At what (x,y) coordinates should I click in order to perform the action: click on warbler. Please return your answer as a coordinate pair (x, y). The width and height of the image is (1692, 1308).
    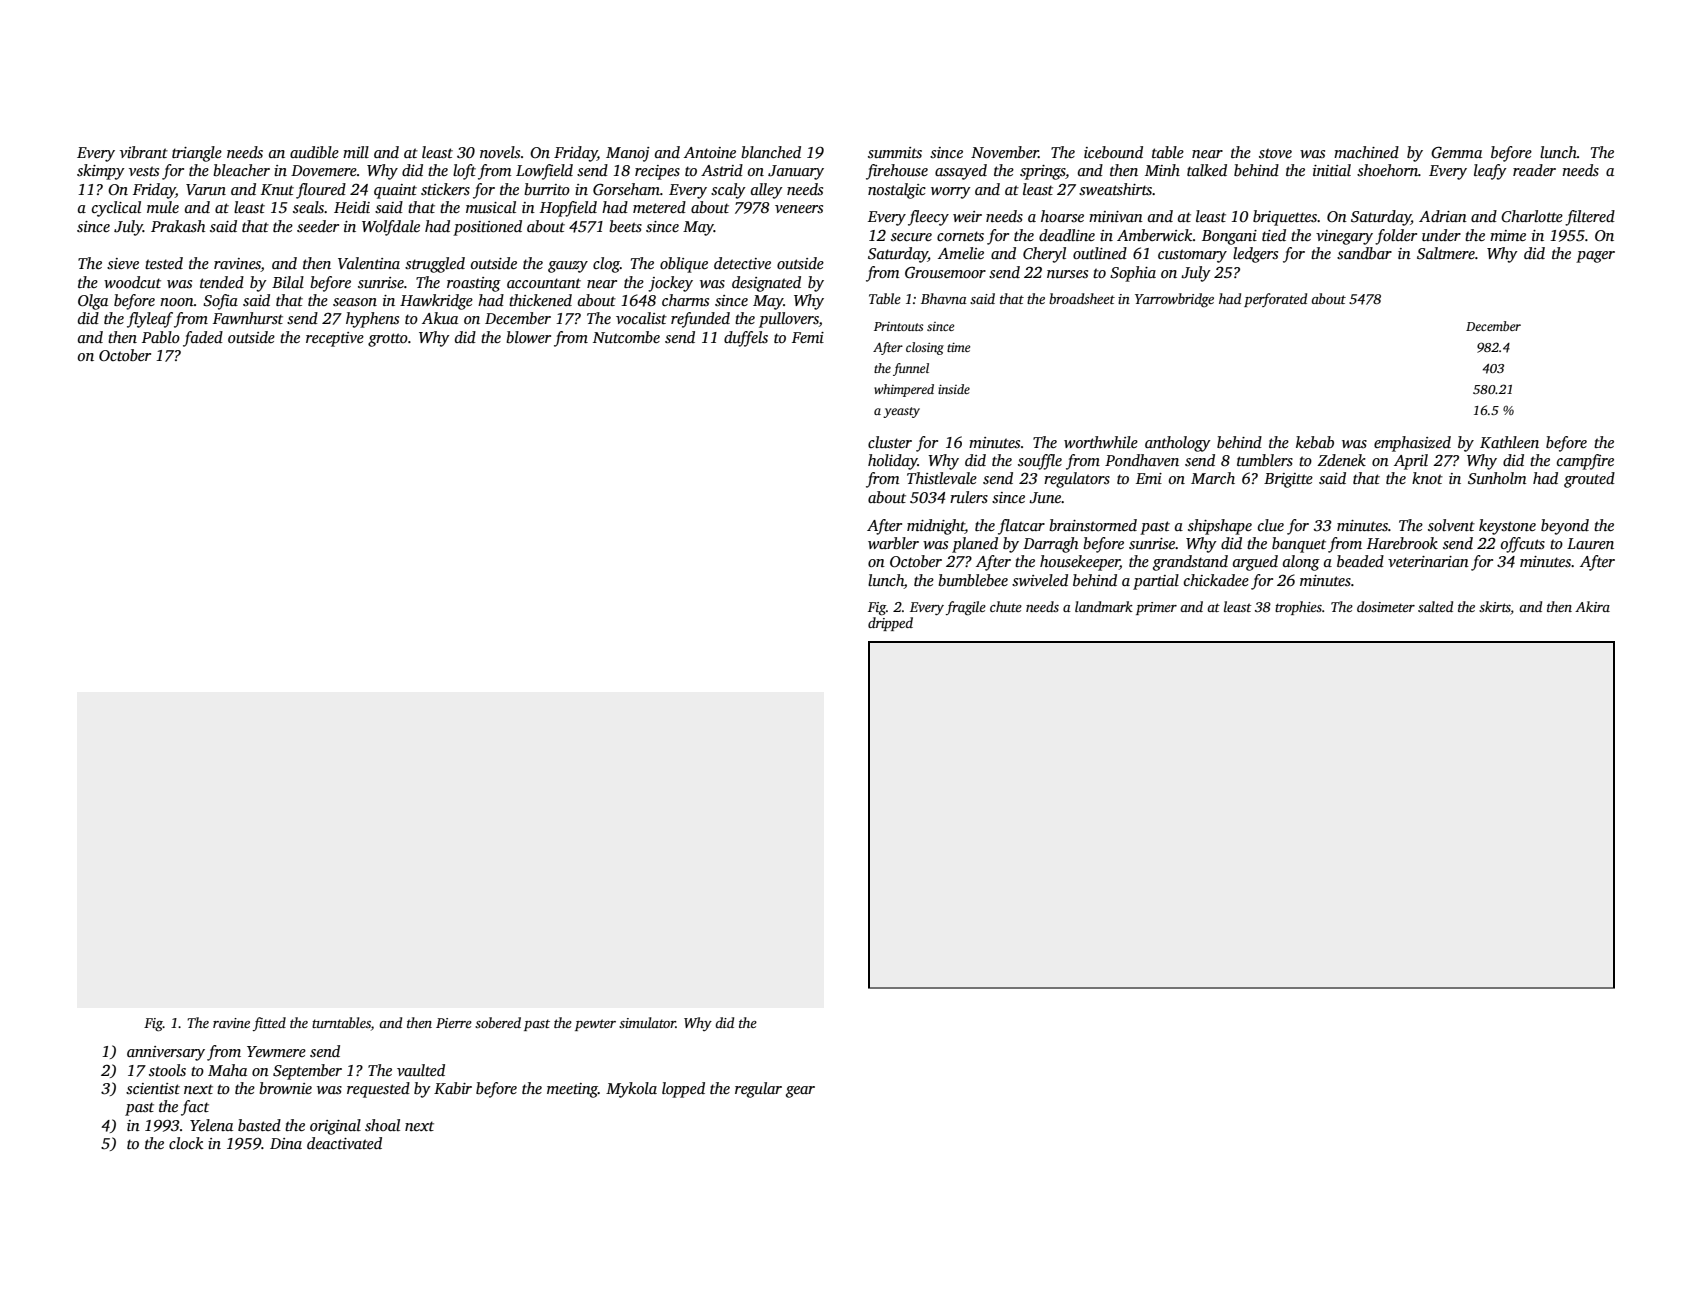
    Looking at the image, I should click on (893, 543).
